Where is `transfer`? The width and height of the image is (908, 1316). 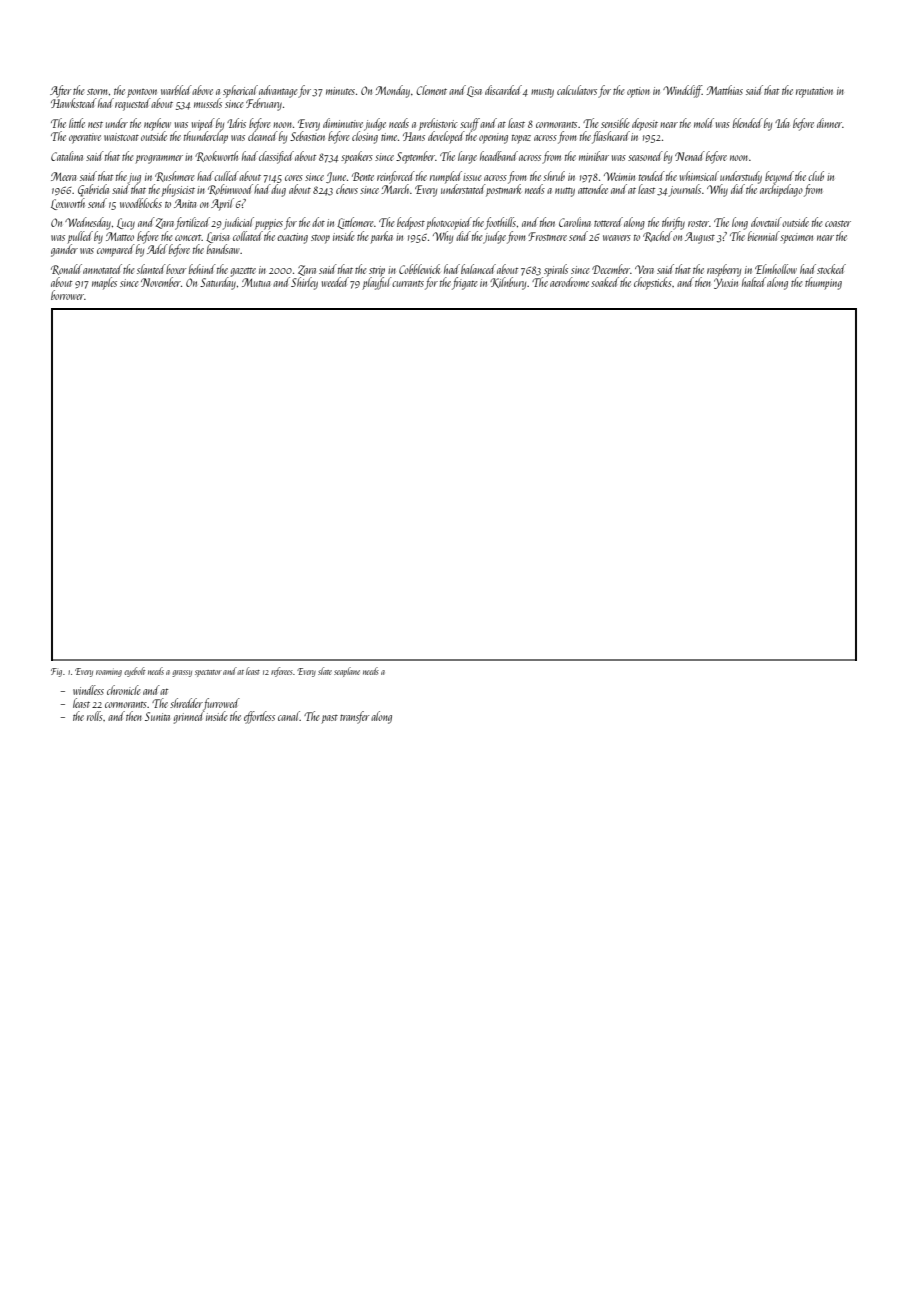
transfer is located at coordinates (354, 717).
